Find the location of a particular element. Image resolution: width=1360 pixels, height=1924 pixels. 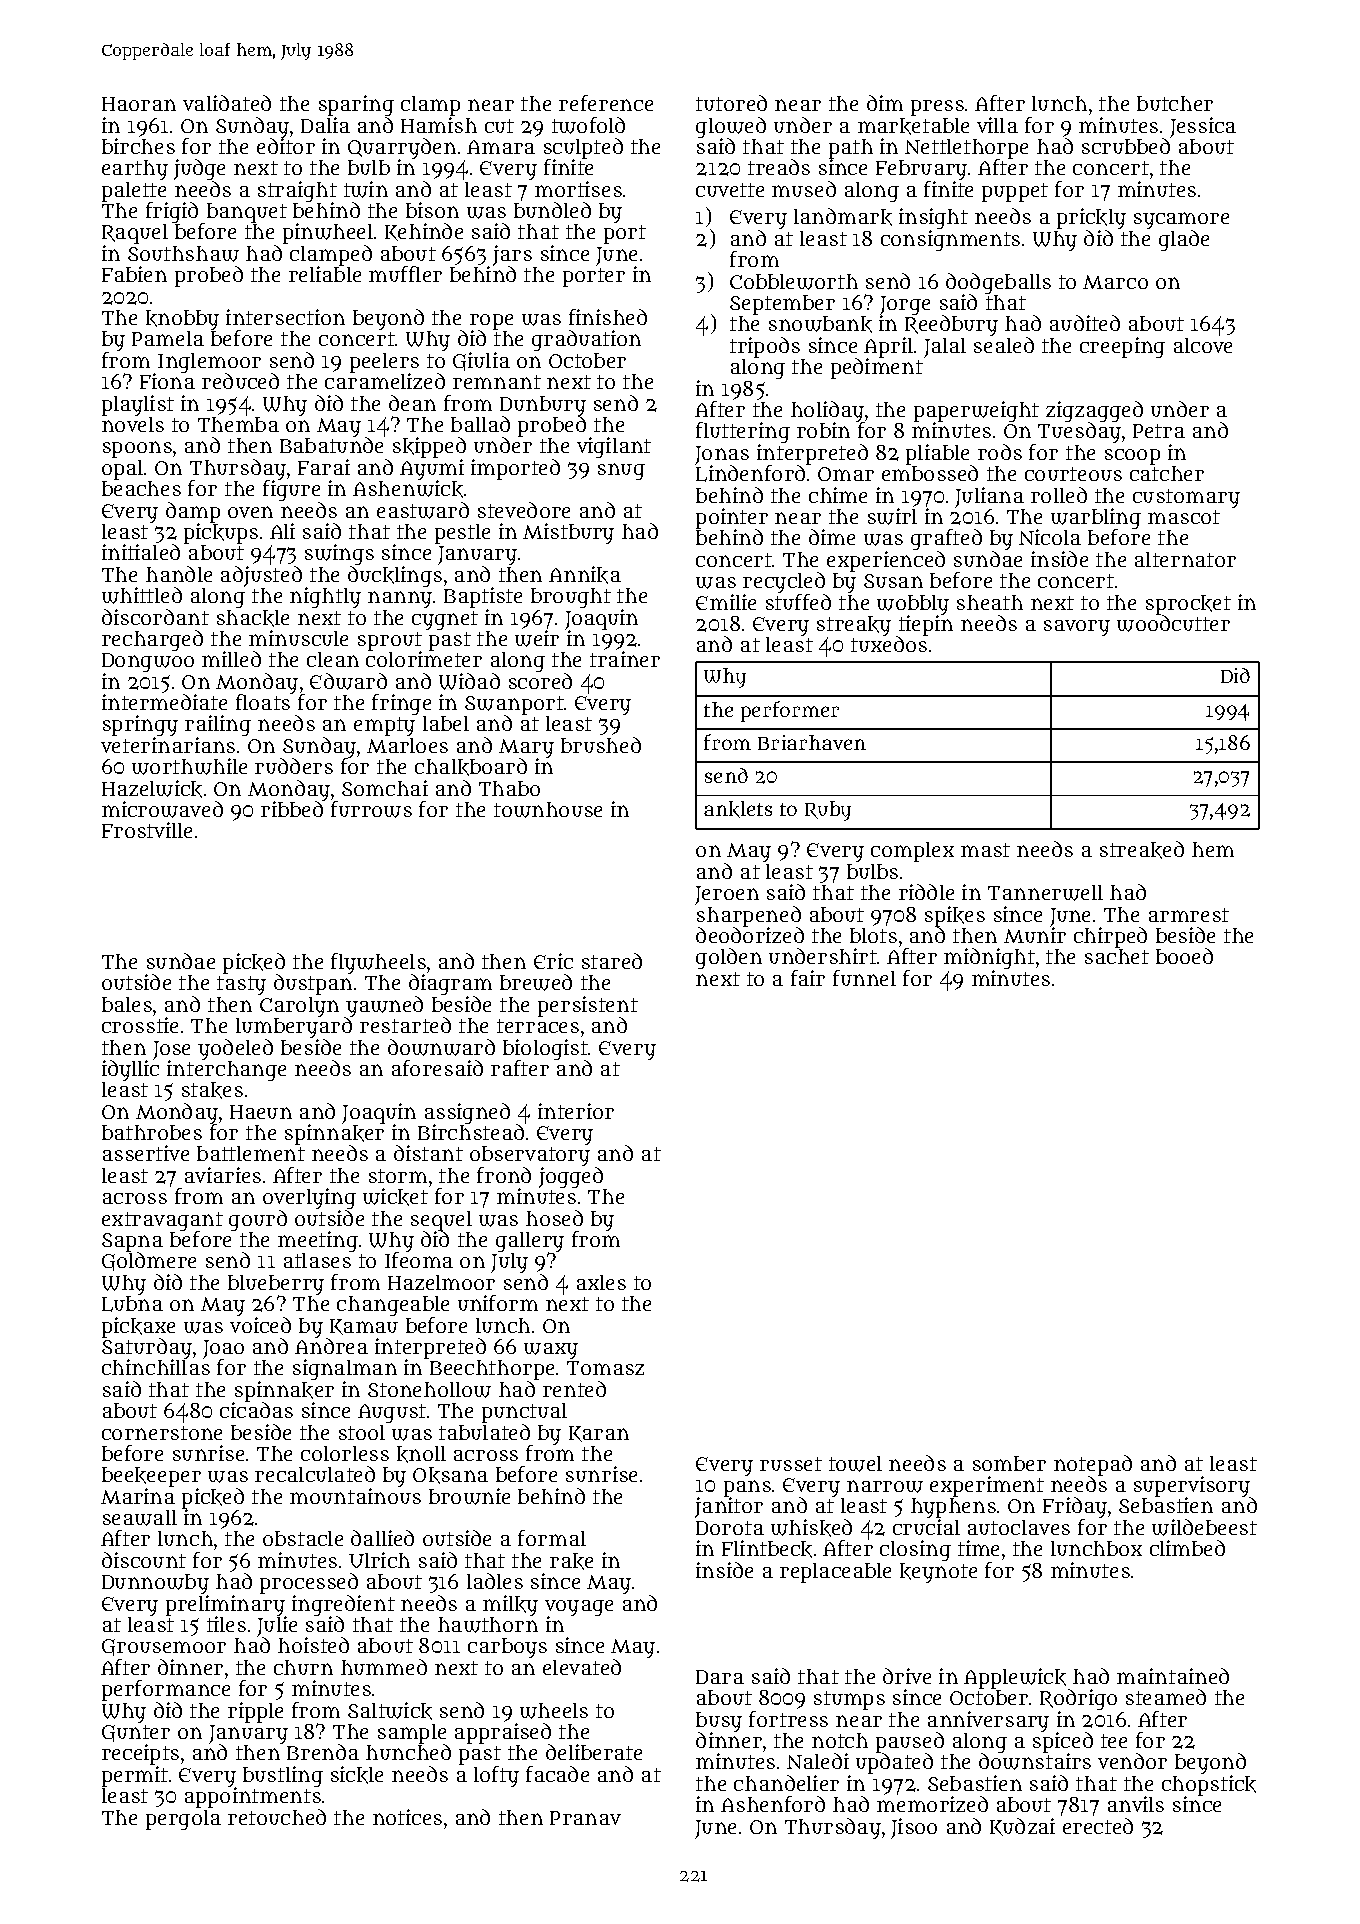

armrest is located at coordinates (1189, 915).
